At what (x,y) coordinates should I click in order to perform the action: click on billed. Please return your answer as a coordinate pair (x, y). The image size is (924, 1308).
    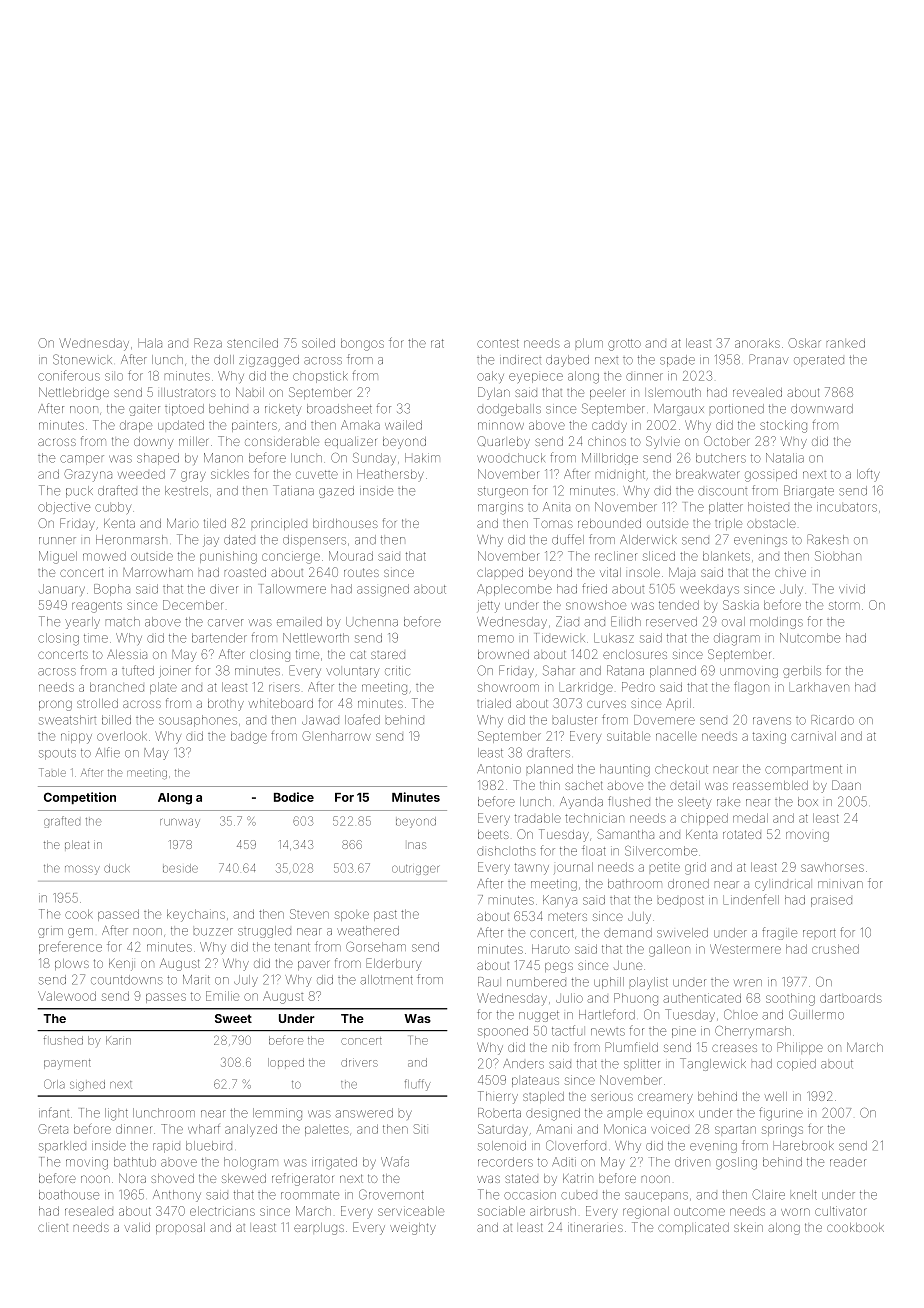
    Looking at the image, I should click on (116, 720).
